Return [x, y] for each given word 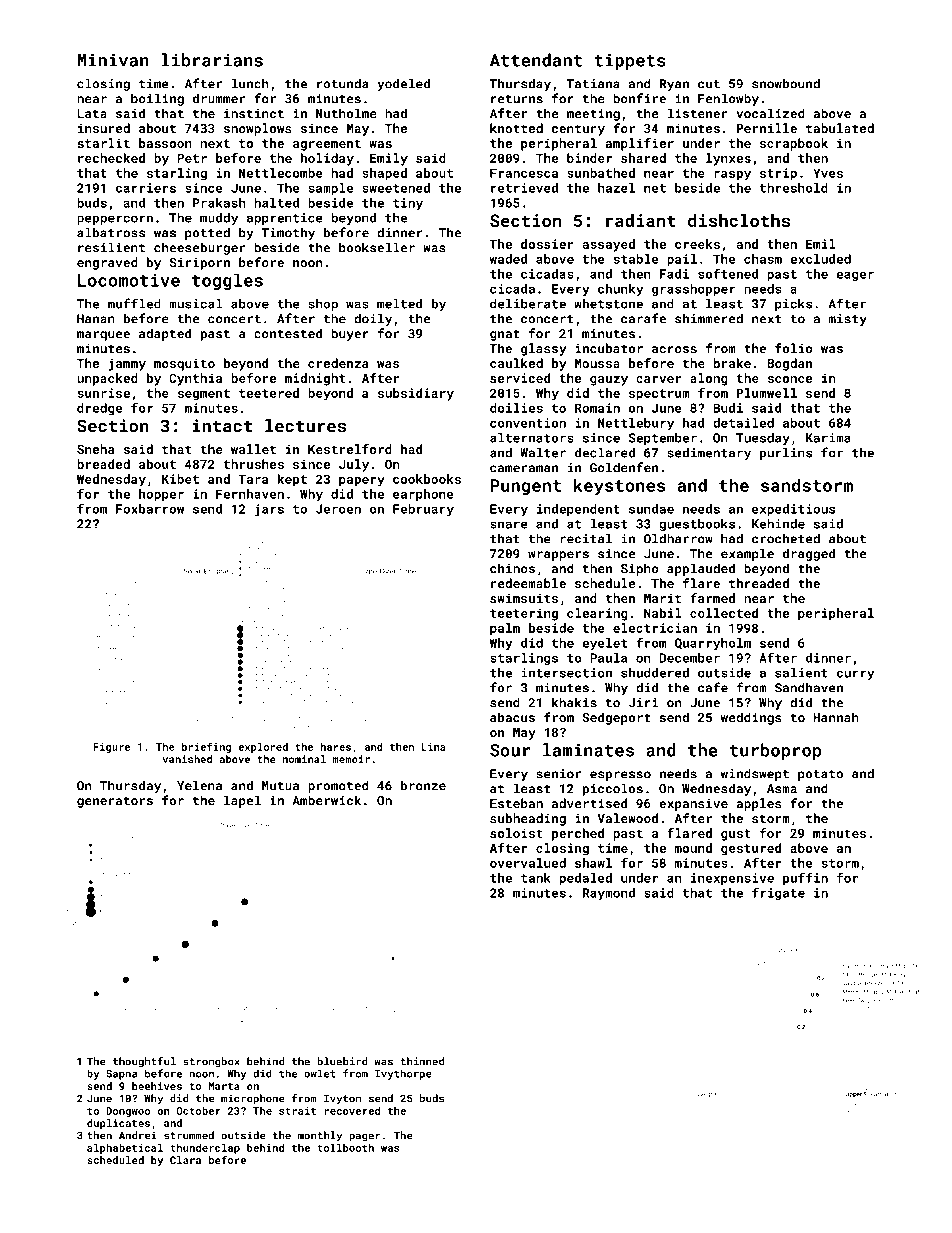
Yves [828, 173]
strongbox [211, 1062]
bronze [423, 785]
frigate [778, 893]
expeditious [794, 510]
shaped [384, 174]
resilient [111, 247]
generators [115, 802]
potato [820, 775]
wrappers [558, 556]
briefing [206, 747]
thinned [422, 1061]
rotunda [342, 83]
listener [698, 113]
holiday [327, 159]
